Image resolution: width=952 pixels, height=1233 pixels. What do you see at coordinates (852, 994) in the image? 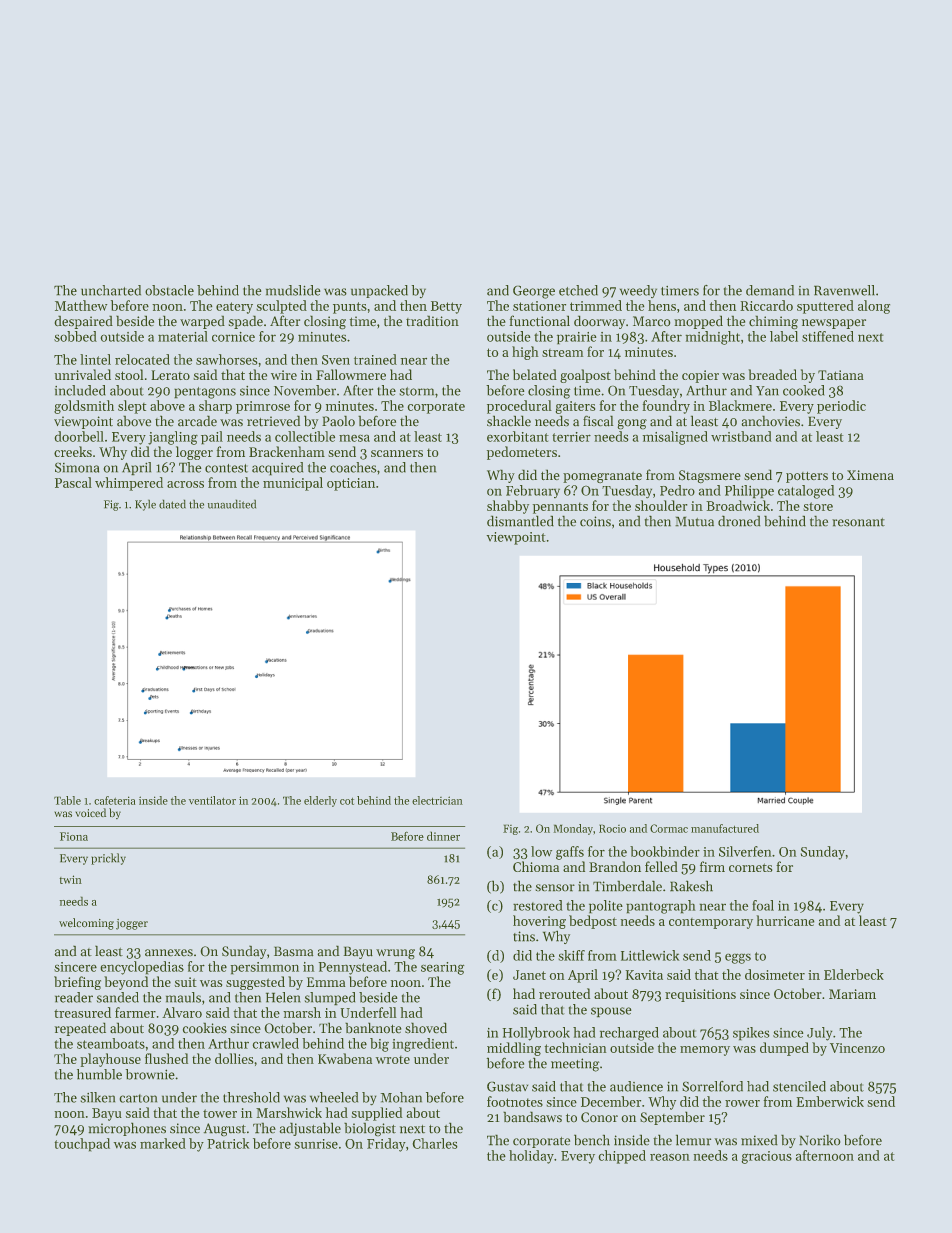
I see `Mariam` at bounding box center [852, 994].
